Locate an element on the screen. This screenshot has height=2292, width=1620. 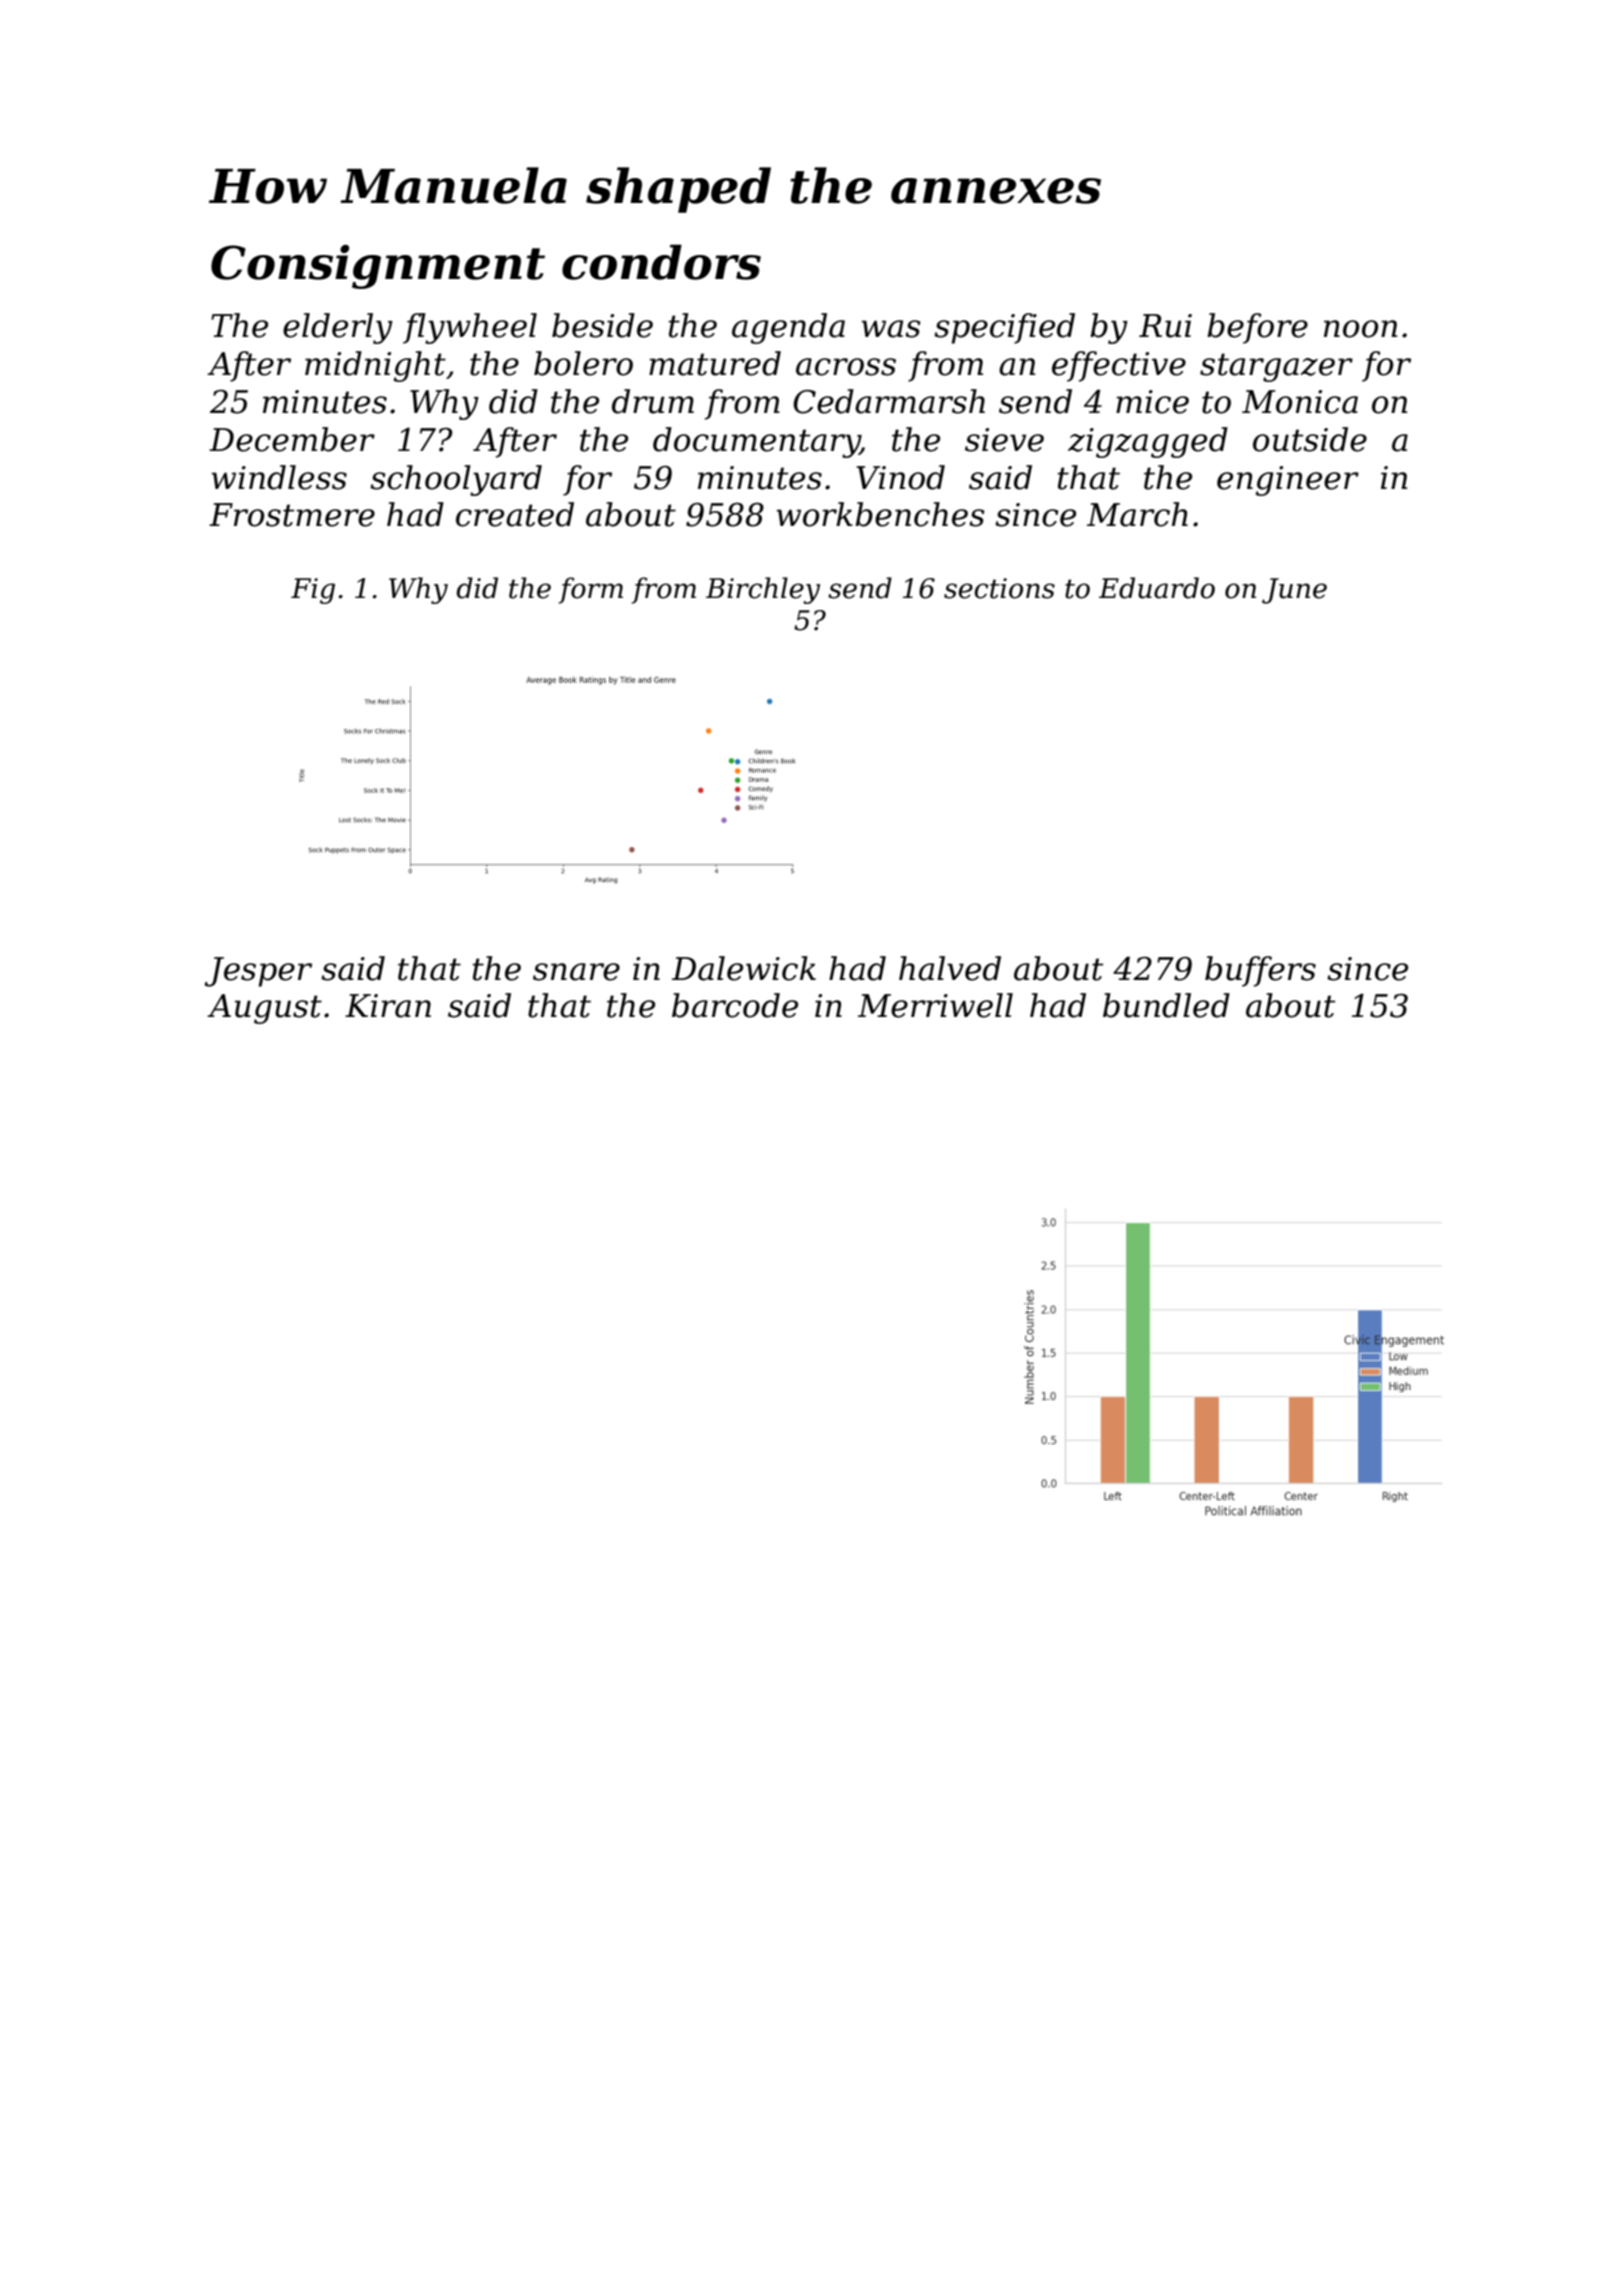
Fig is located at coordinates (313, 591).
